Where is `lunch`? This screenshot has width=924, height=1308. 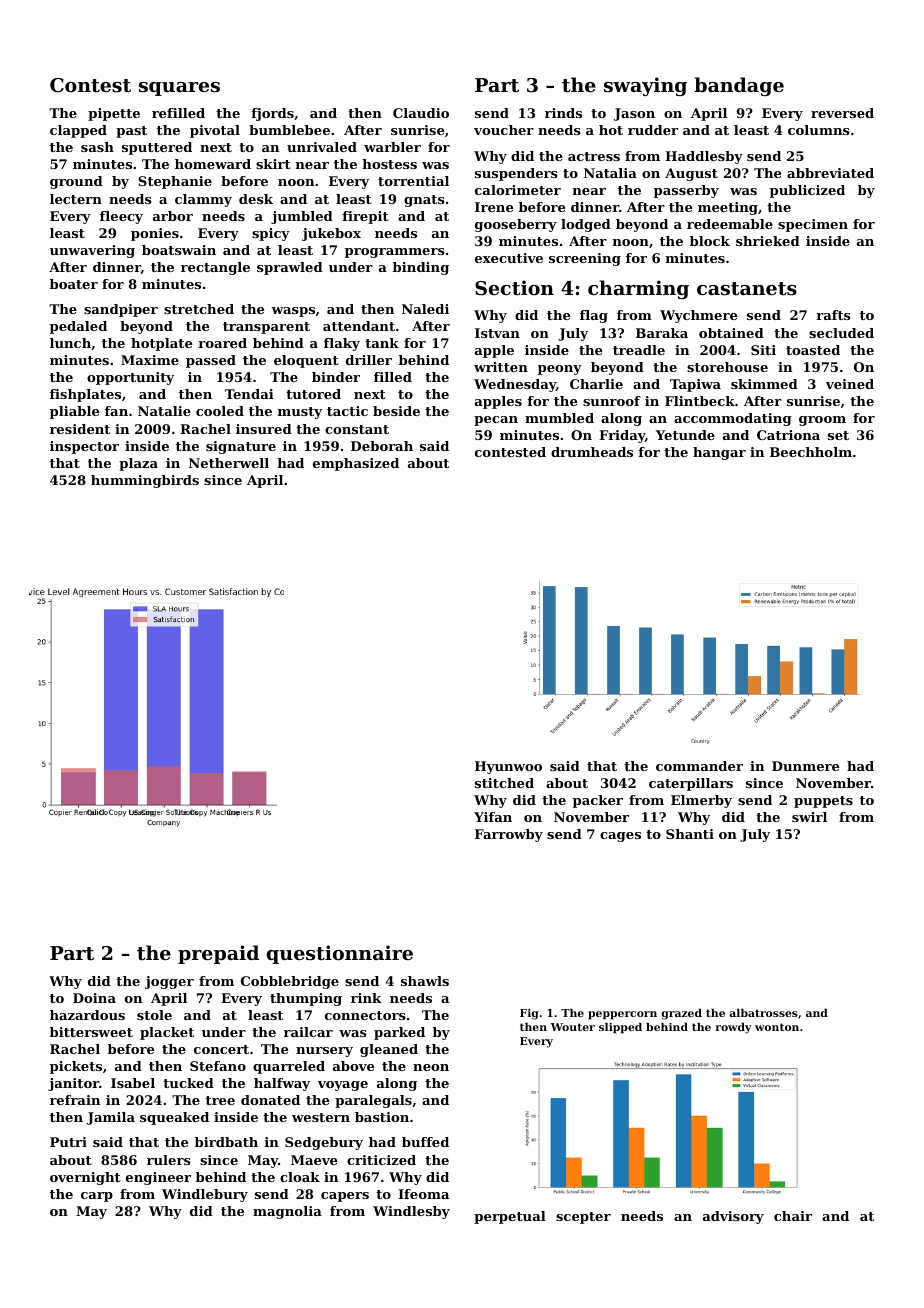 lunch is located at coordinates (70, 343).
